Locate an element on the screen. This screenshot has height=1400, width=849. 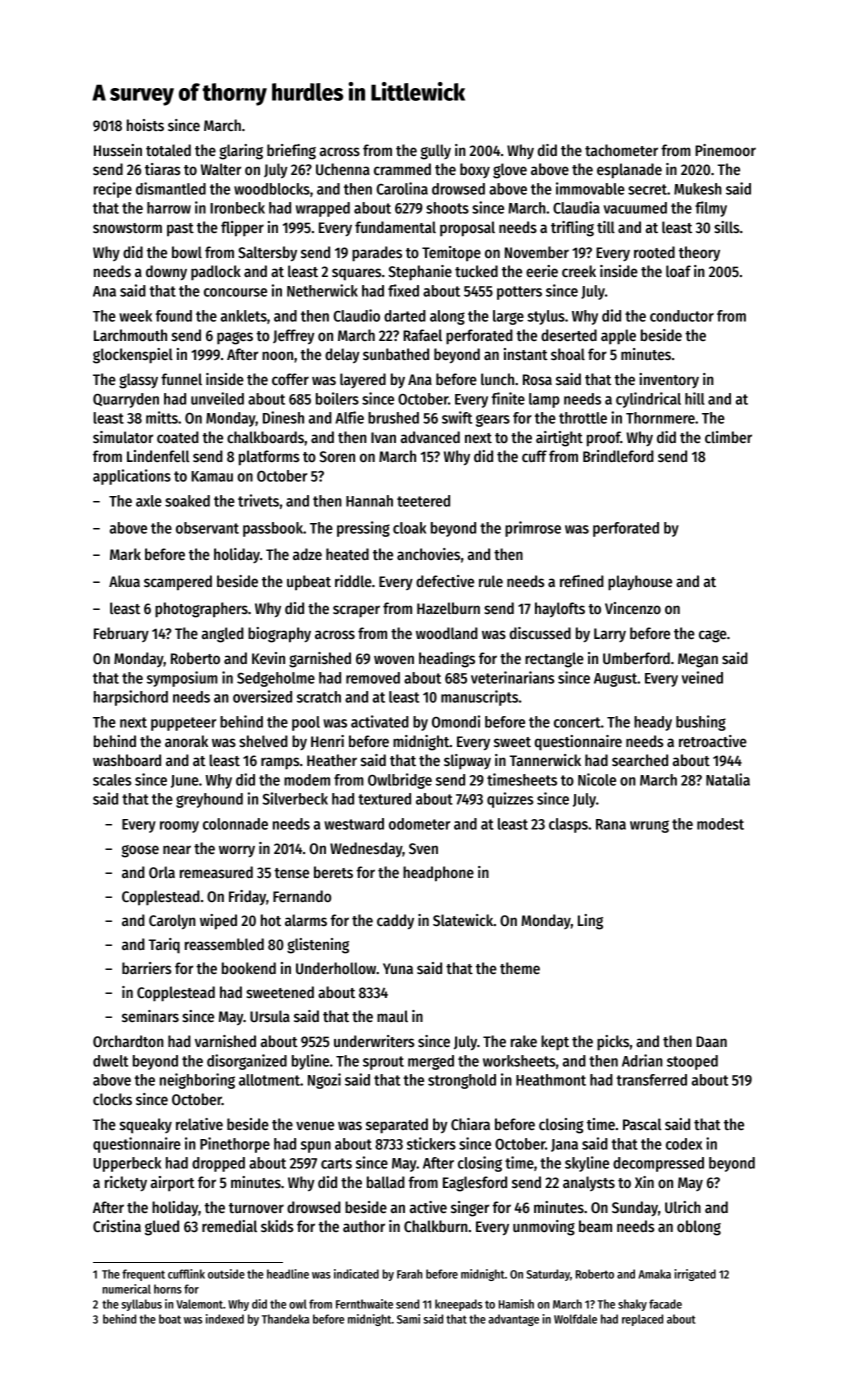
boat is located at coordinates (170, 1319).
